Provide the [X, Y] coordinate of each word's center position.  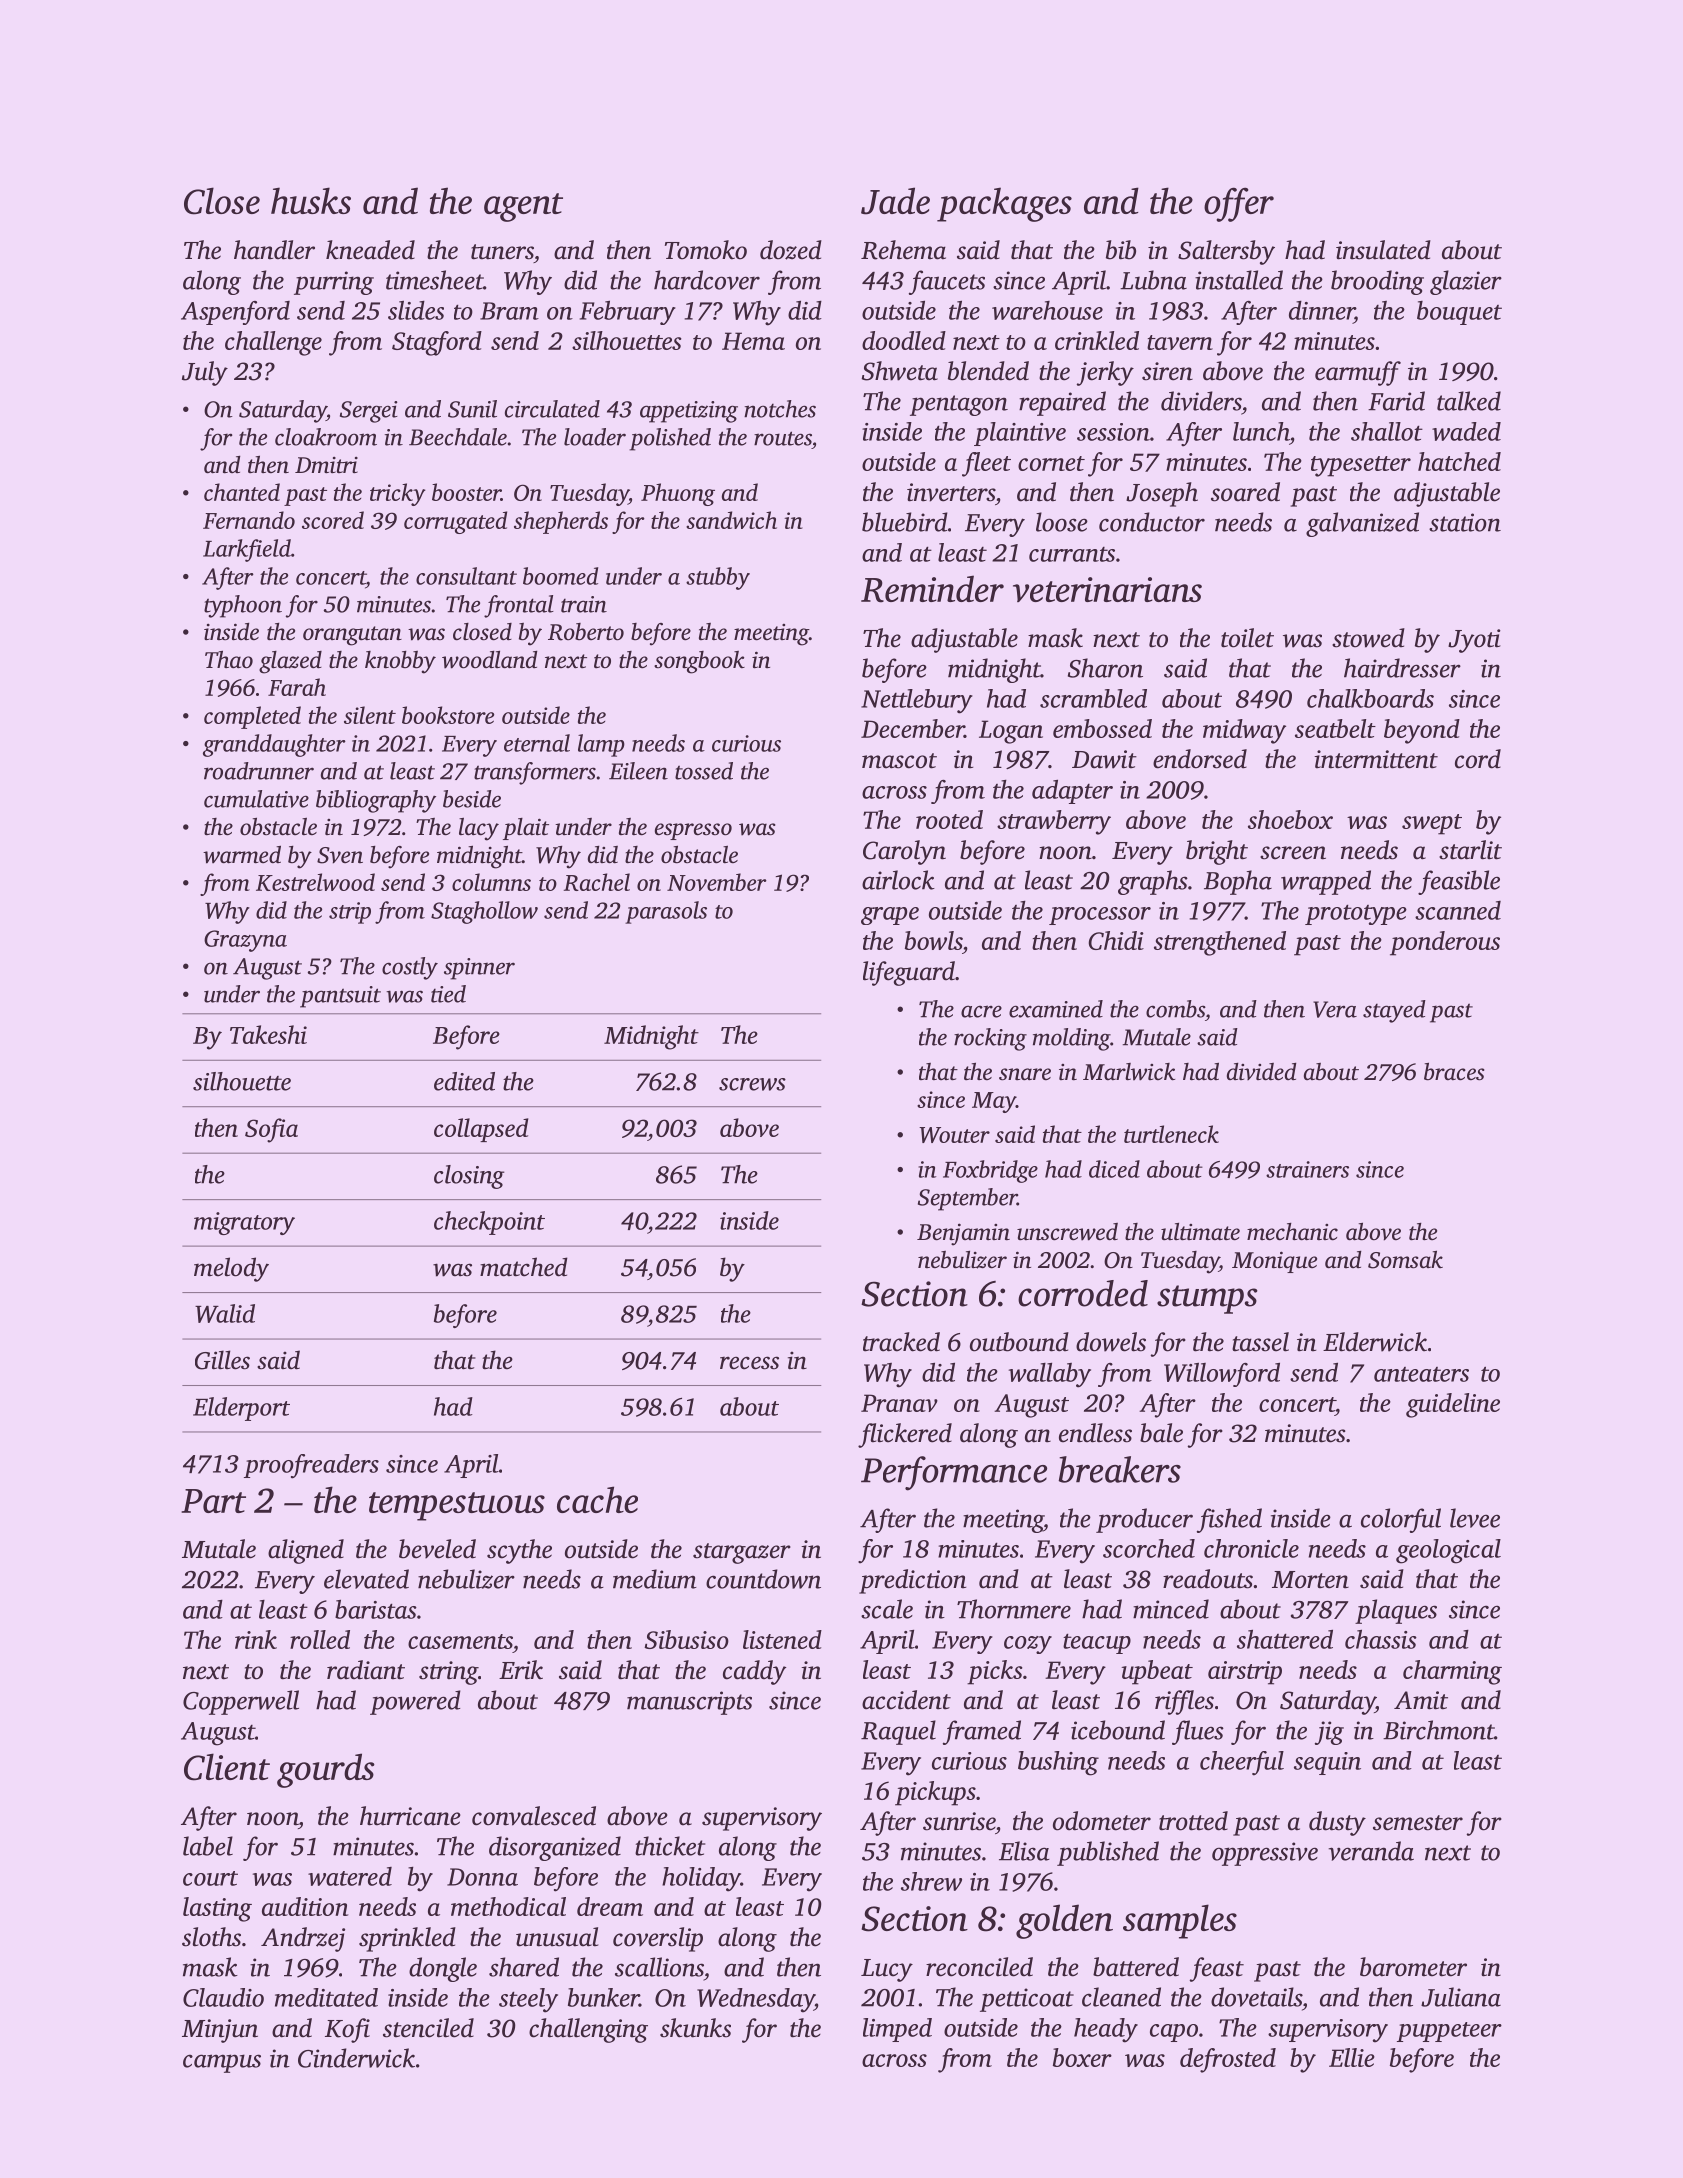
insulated [1383, 250]
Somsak [1405, 1260]
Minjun [220, 2031]
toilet [1247, 638]
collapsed [481, 1130]
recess [749, 1363]
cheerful [1242, 1763]
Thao [229, 660]
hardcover [707, 280]
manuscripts [689, 1703]
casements [460, 1641]
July [205, 373]
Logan [1011, 732]
